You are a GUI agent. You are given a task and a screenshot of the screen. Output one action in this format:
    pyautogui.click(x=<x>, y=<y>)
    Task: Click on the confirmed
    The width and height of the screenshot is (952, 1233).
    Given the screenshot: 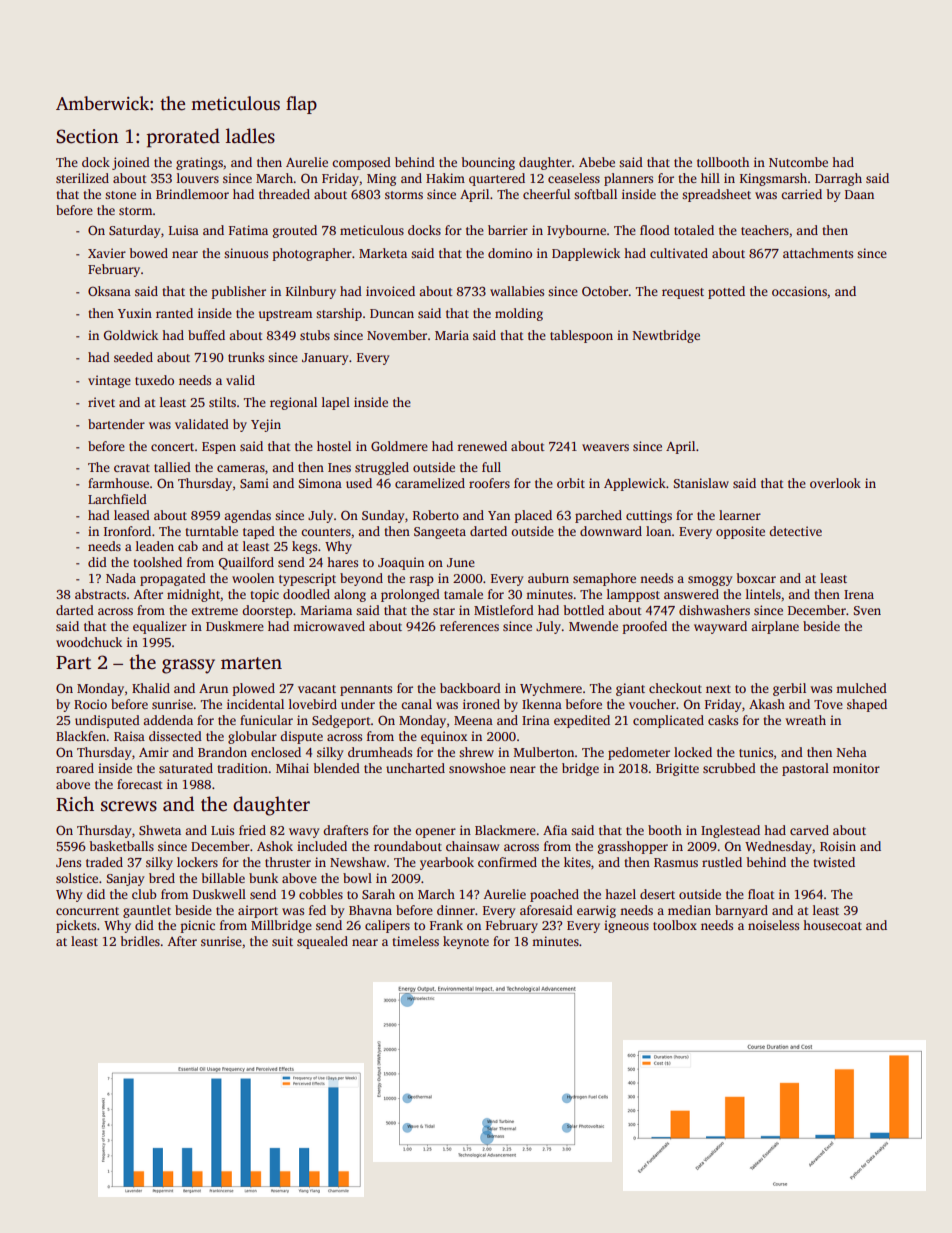 What is the action you would take?
    pyautogui.click(x=507, y=862)
